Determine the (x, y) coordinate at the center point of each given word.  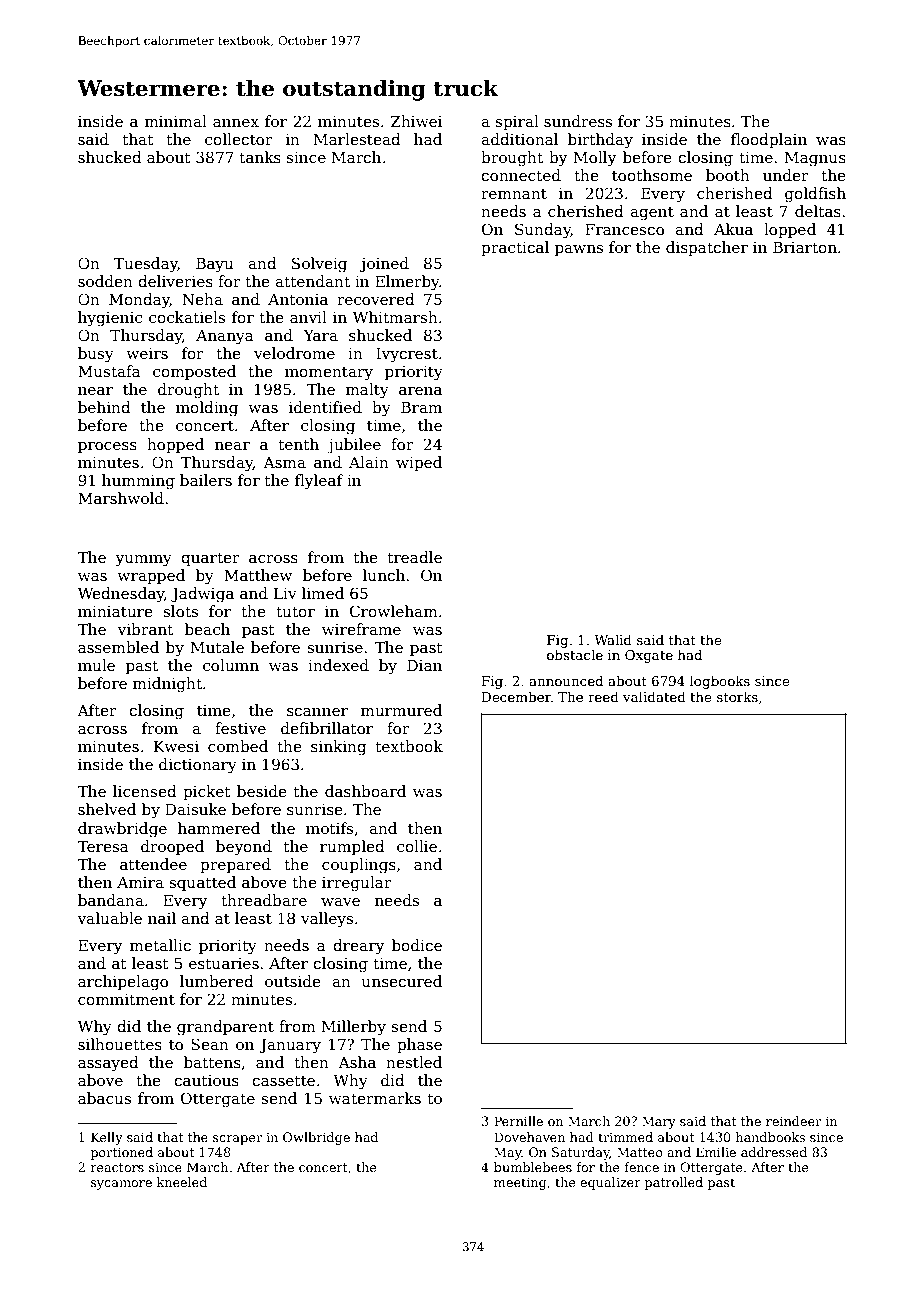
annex (236, 123)
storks (737, 696)
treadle (415, 557)
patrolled (674, 1183)
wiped (419, 463)
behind (104, 407)
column (231, 665)
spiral (517, 122)
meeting (520, 1183)
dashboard (365, 791)
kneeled (182, 1182)
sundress (578, 121)
